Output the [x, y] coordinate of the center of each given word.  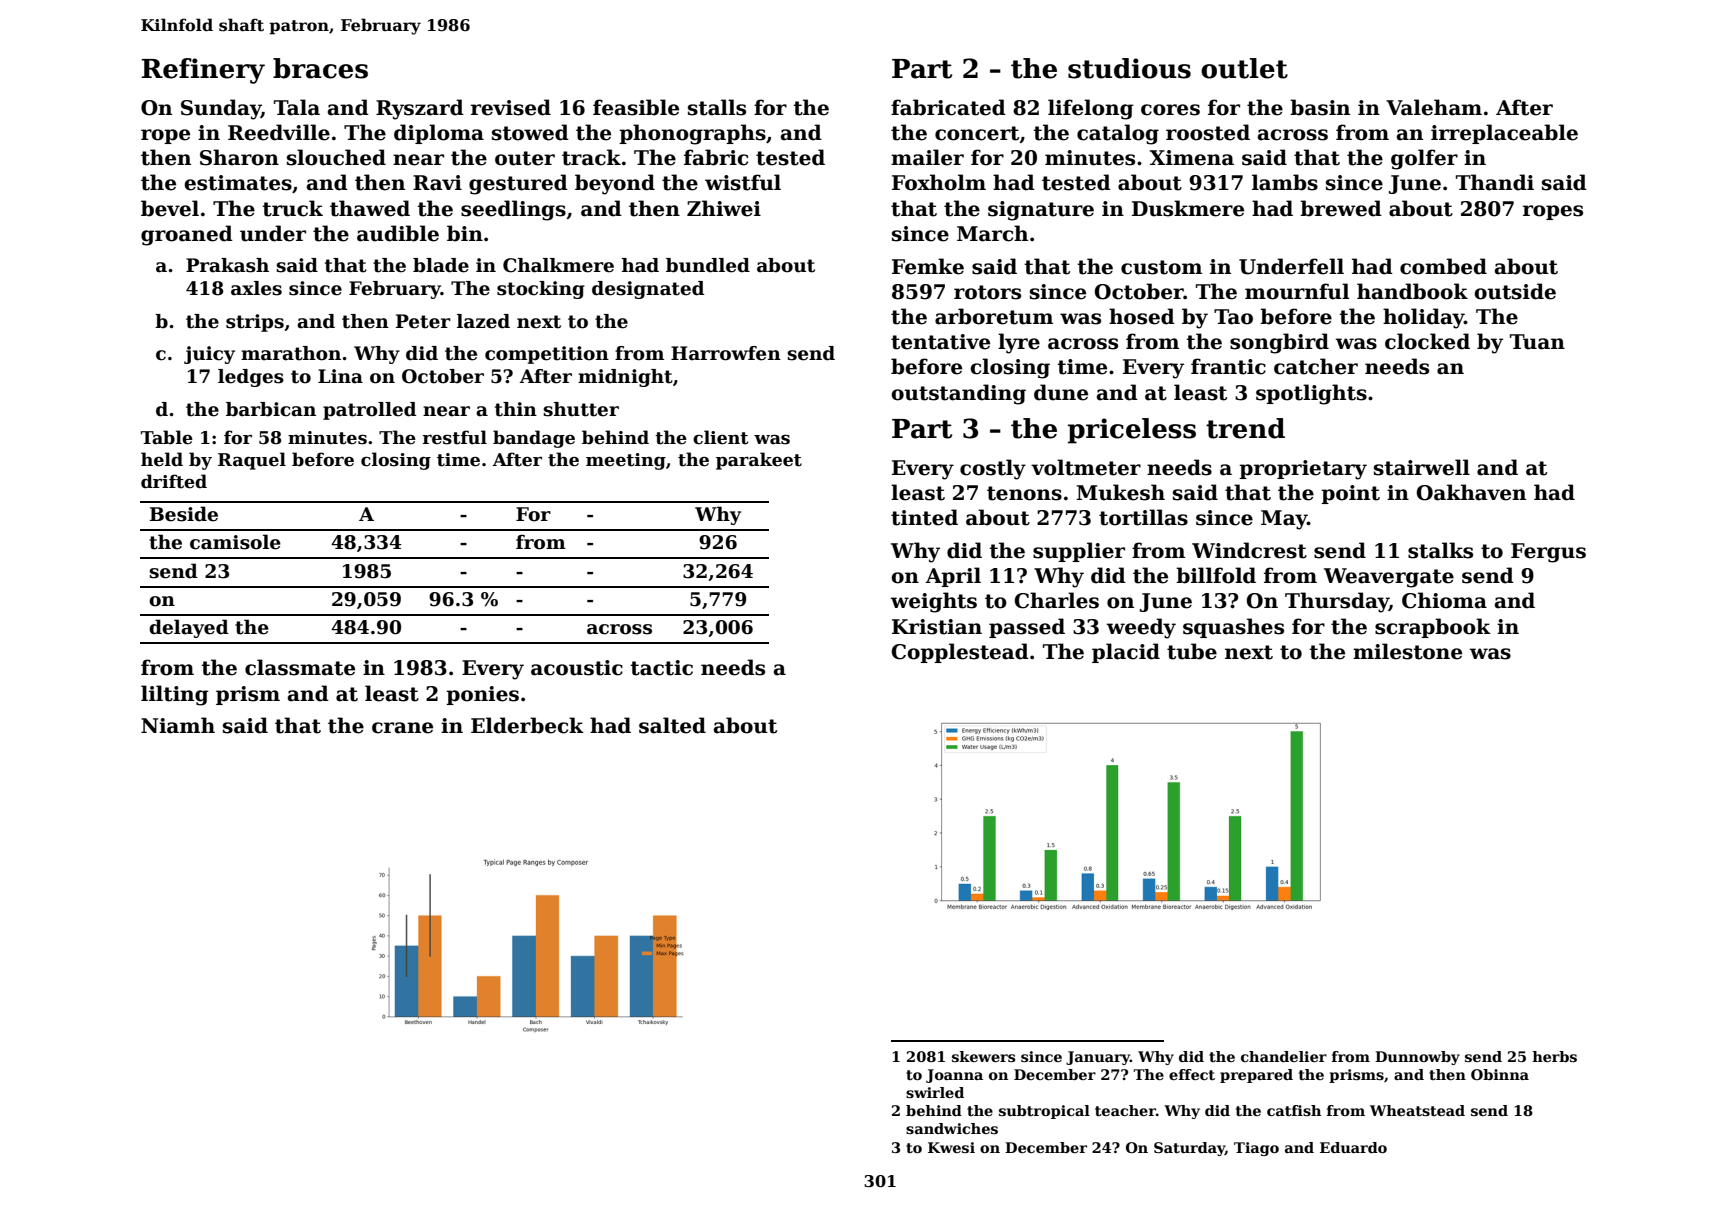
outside [1515, 291]
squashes [1233, 628]
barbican [271, 409]
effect [1192, 1074]
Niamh [178, 725]
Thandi [1495, 182]
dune [1061, 392]
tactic [661, 668]
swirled [935, 1092]
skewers [983, 1056]
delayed [189, 628]
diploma [439, 134]
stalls [717, 107]
